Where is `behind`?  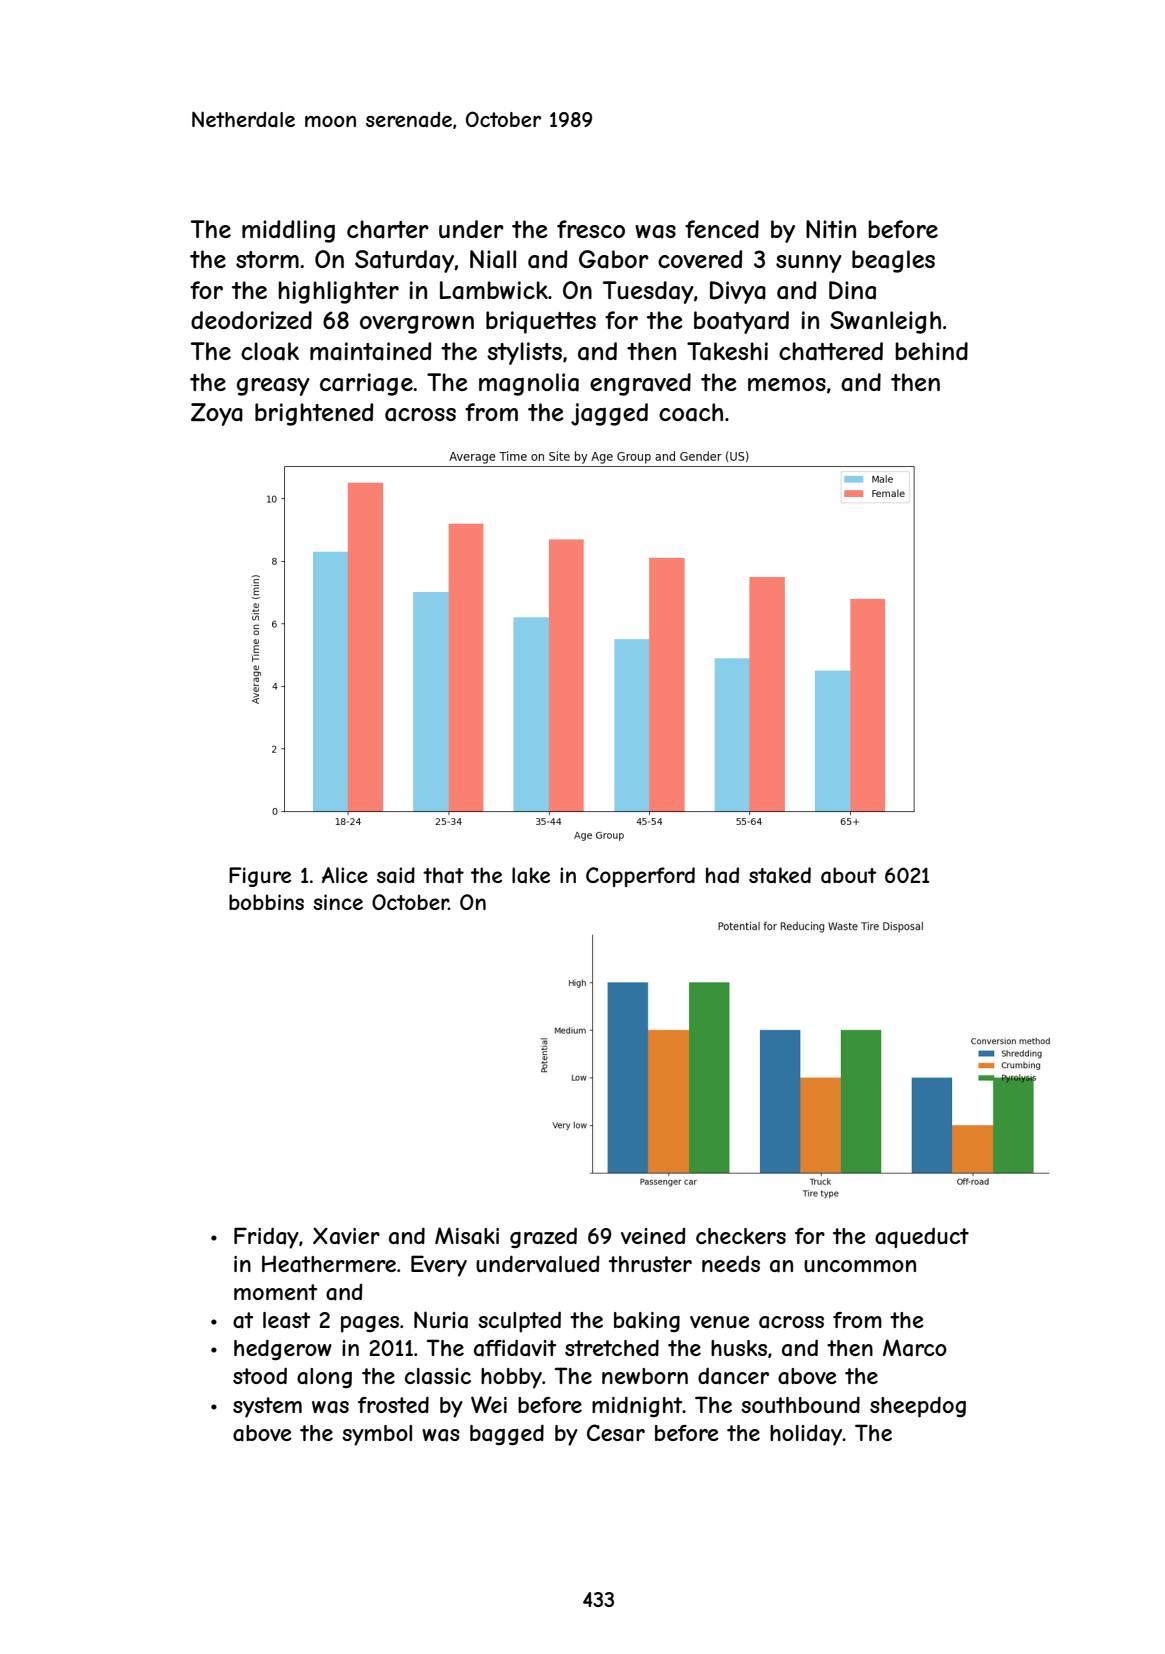 behind is located at coordinates (931, 351).
